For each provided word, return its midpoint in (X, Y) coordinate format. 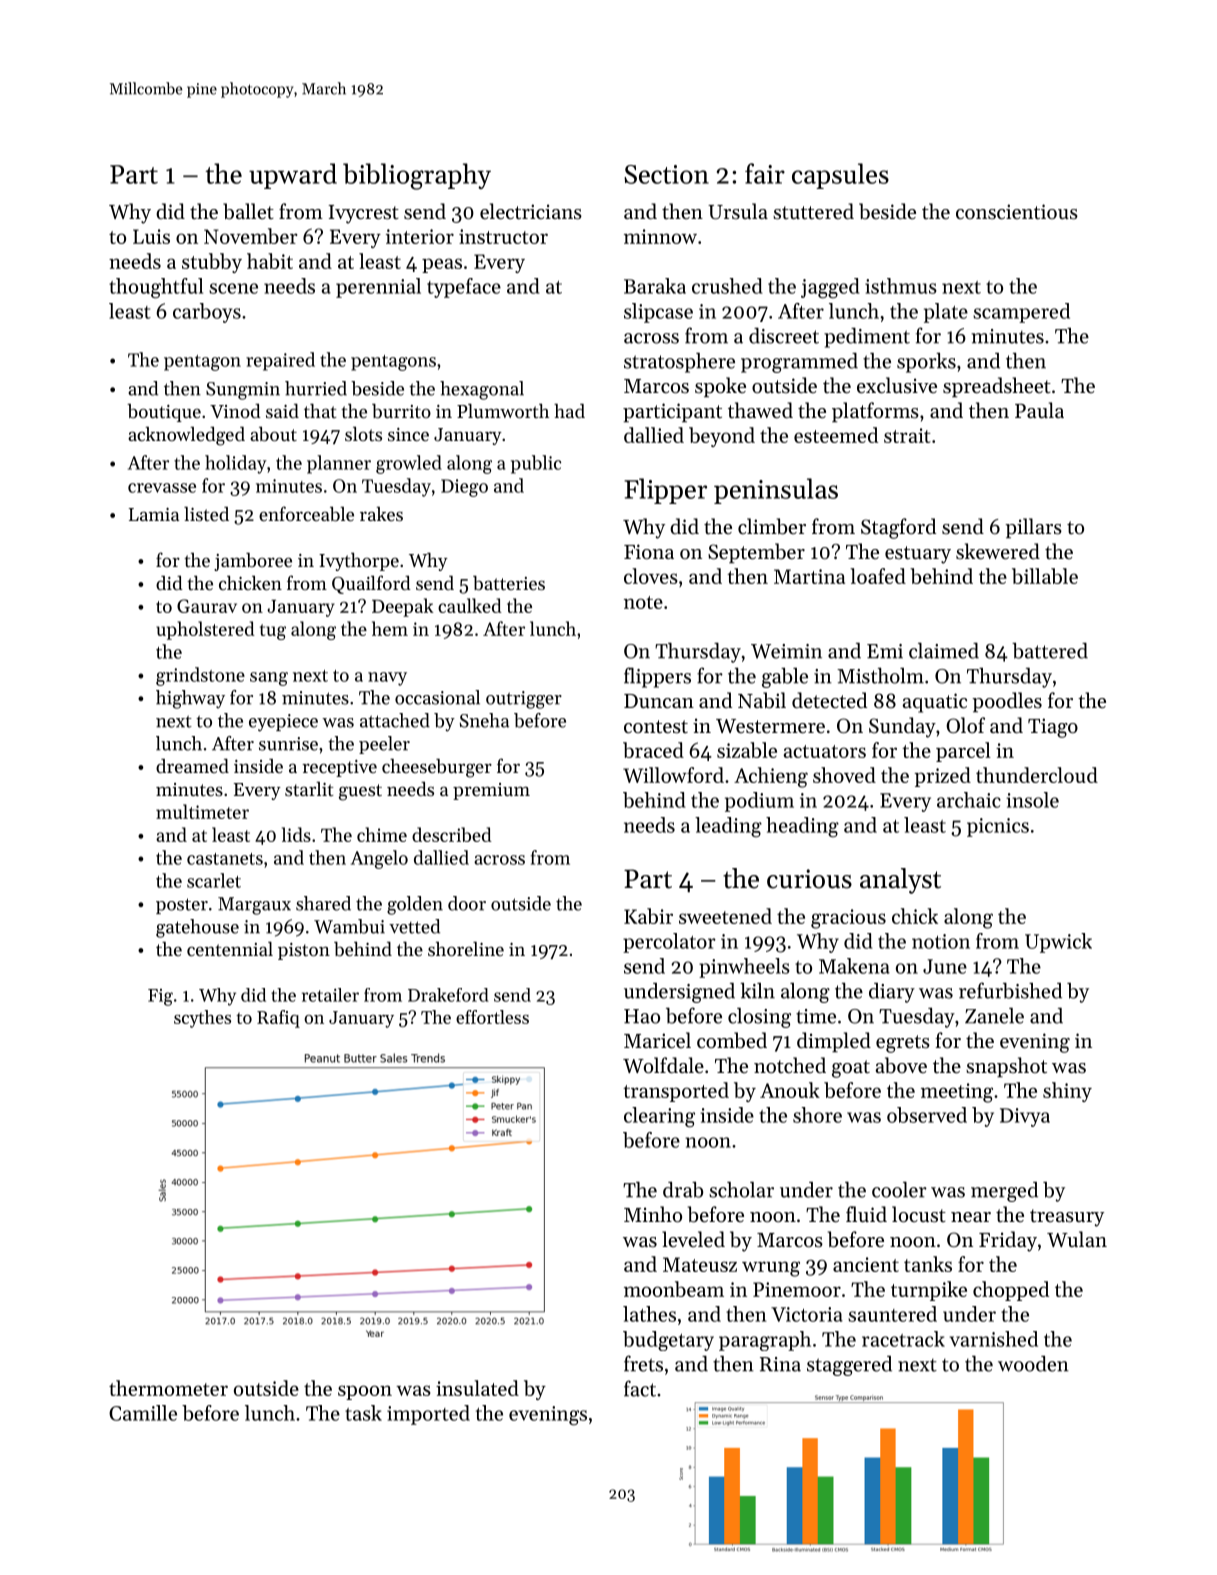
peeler (384, 745)
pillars (1033, 528)
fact (640, 1388)
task (363, 1413)
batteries (509, 583)
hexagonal (482, 390)
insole (1032, 800)
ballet (248, 211)
